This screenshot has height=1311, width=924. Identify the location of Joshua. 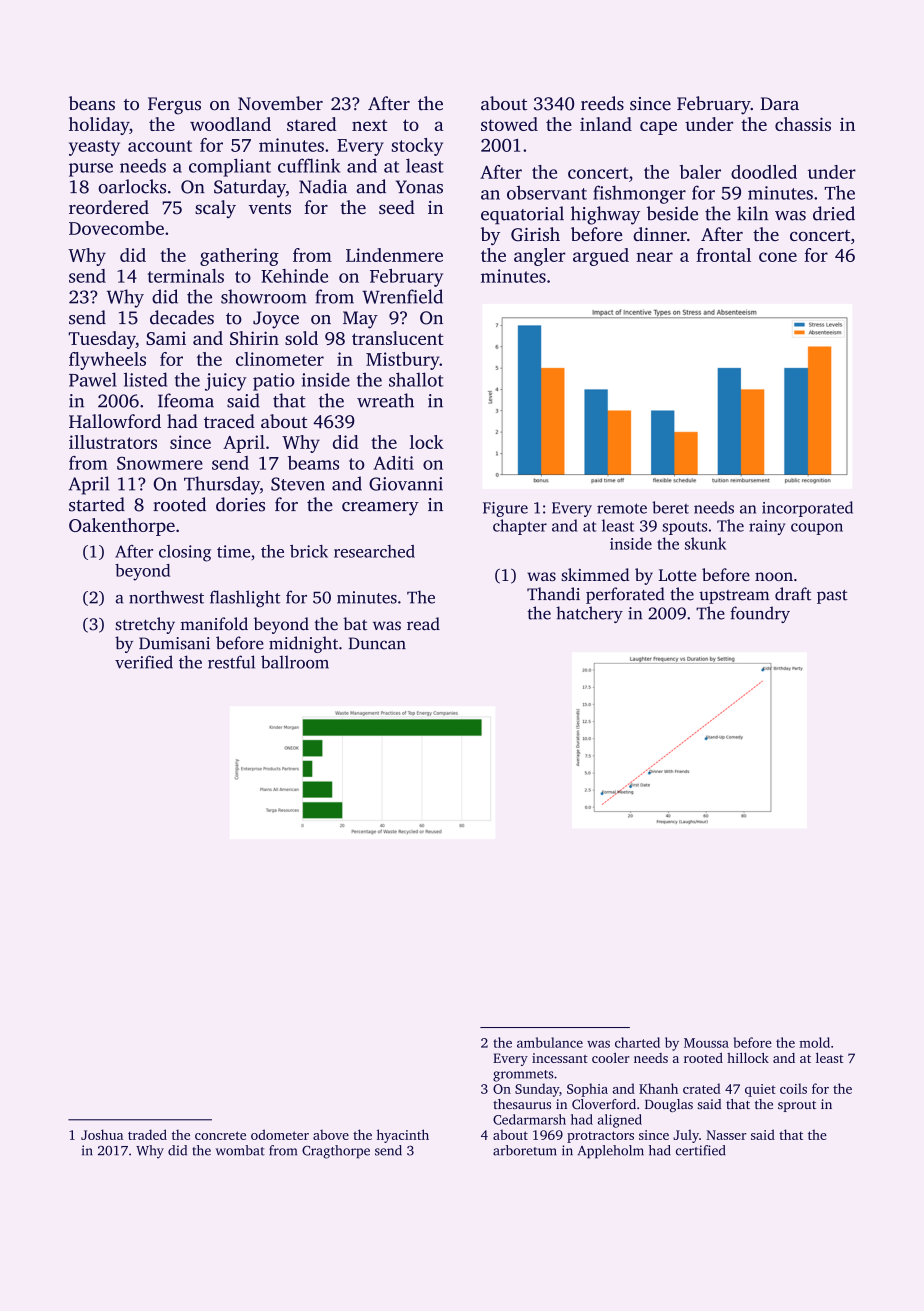
(102, 1134).
